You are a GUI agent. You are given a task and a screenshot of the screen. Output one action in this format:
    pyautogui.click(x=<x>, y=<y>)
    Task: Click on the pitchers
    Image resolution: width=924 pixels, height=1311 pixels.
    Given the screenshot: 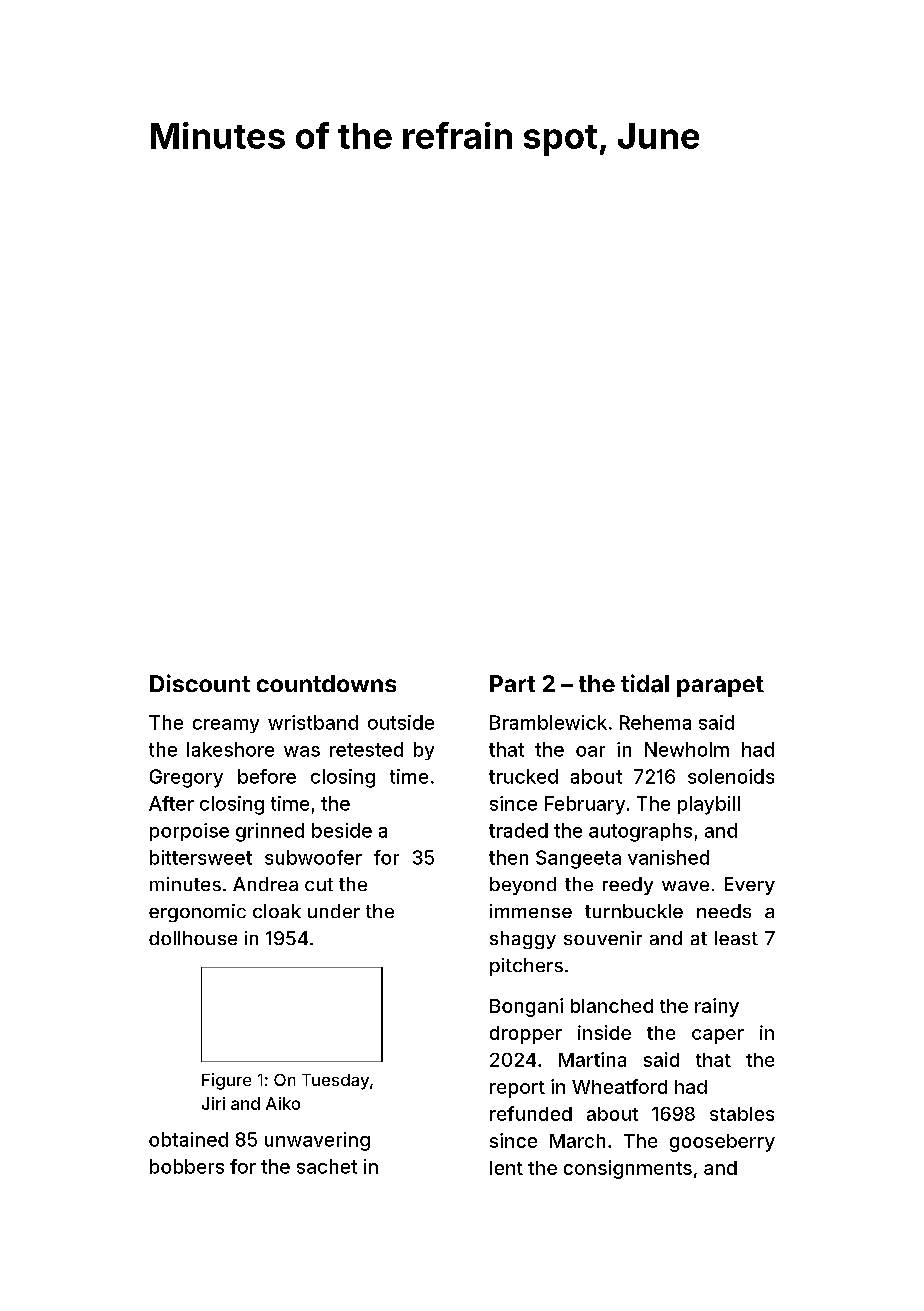 What is the action you would take?
    pyautogui.click(x=526, y=967)
